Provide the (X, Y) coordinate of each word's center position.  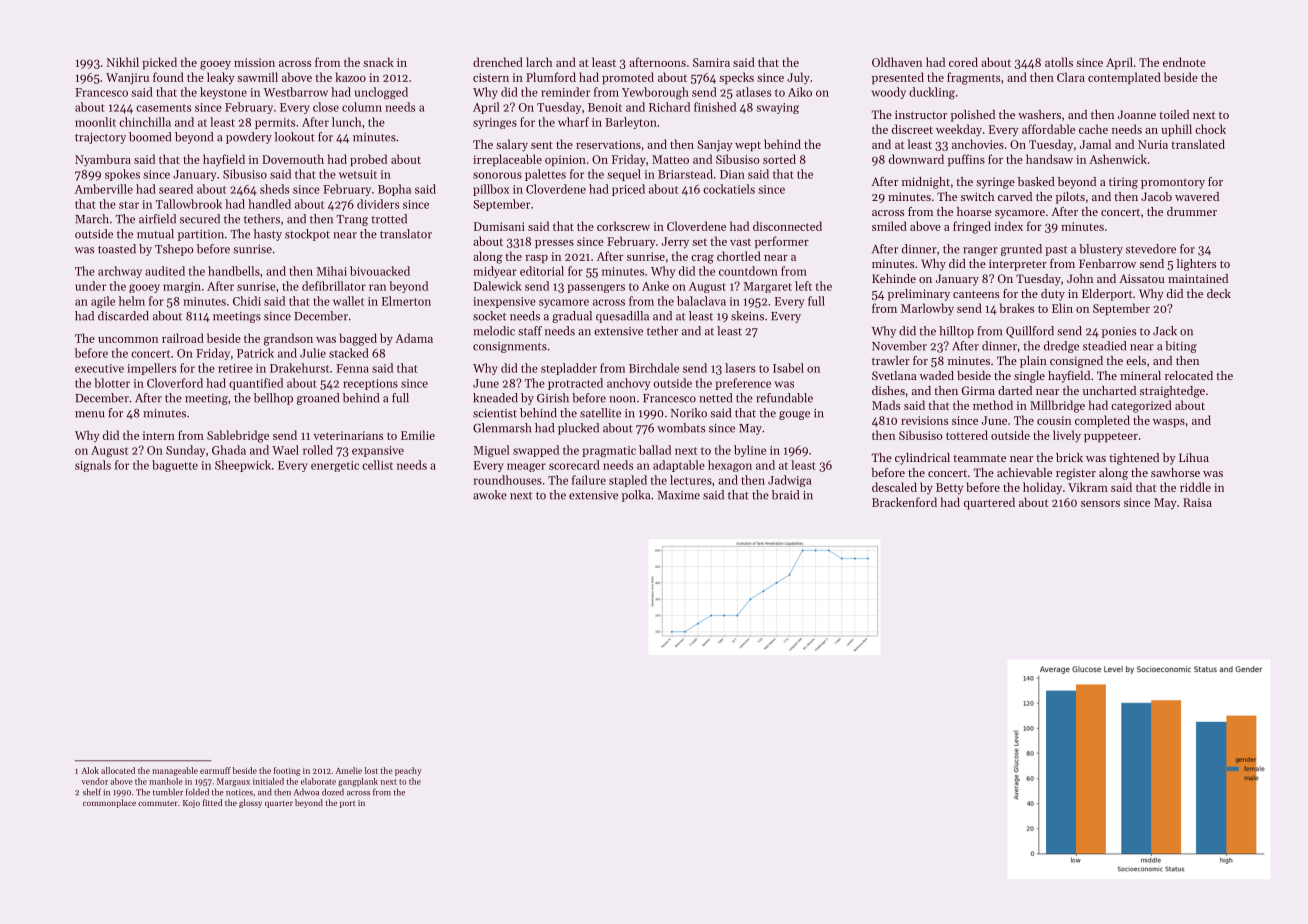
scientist (495, 413)
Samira (711, 62)
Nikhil (123, 62)
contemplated (1124, 78)
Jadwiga (789, 481)
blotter (112, 383)
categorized (1141, 406)
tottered (967, 435)
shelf (92, 792)
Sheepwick (243, 466)
